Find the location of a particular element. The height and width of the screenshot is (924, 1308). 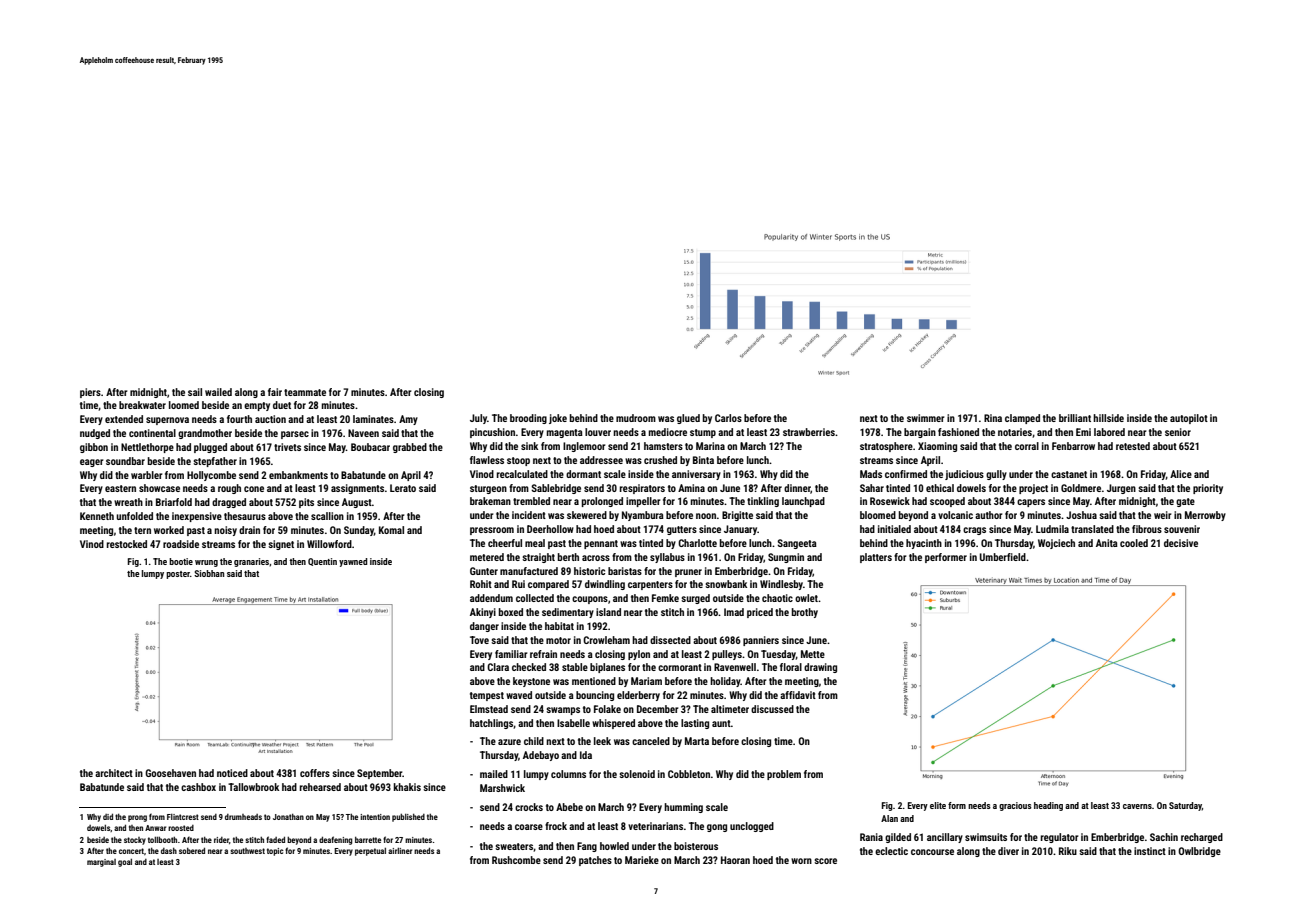

souvenir is located at coordinates (1182, 529).
